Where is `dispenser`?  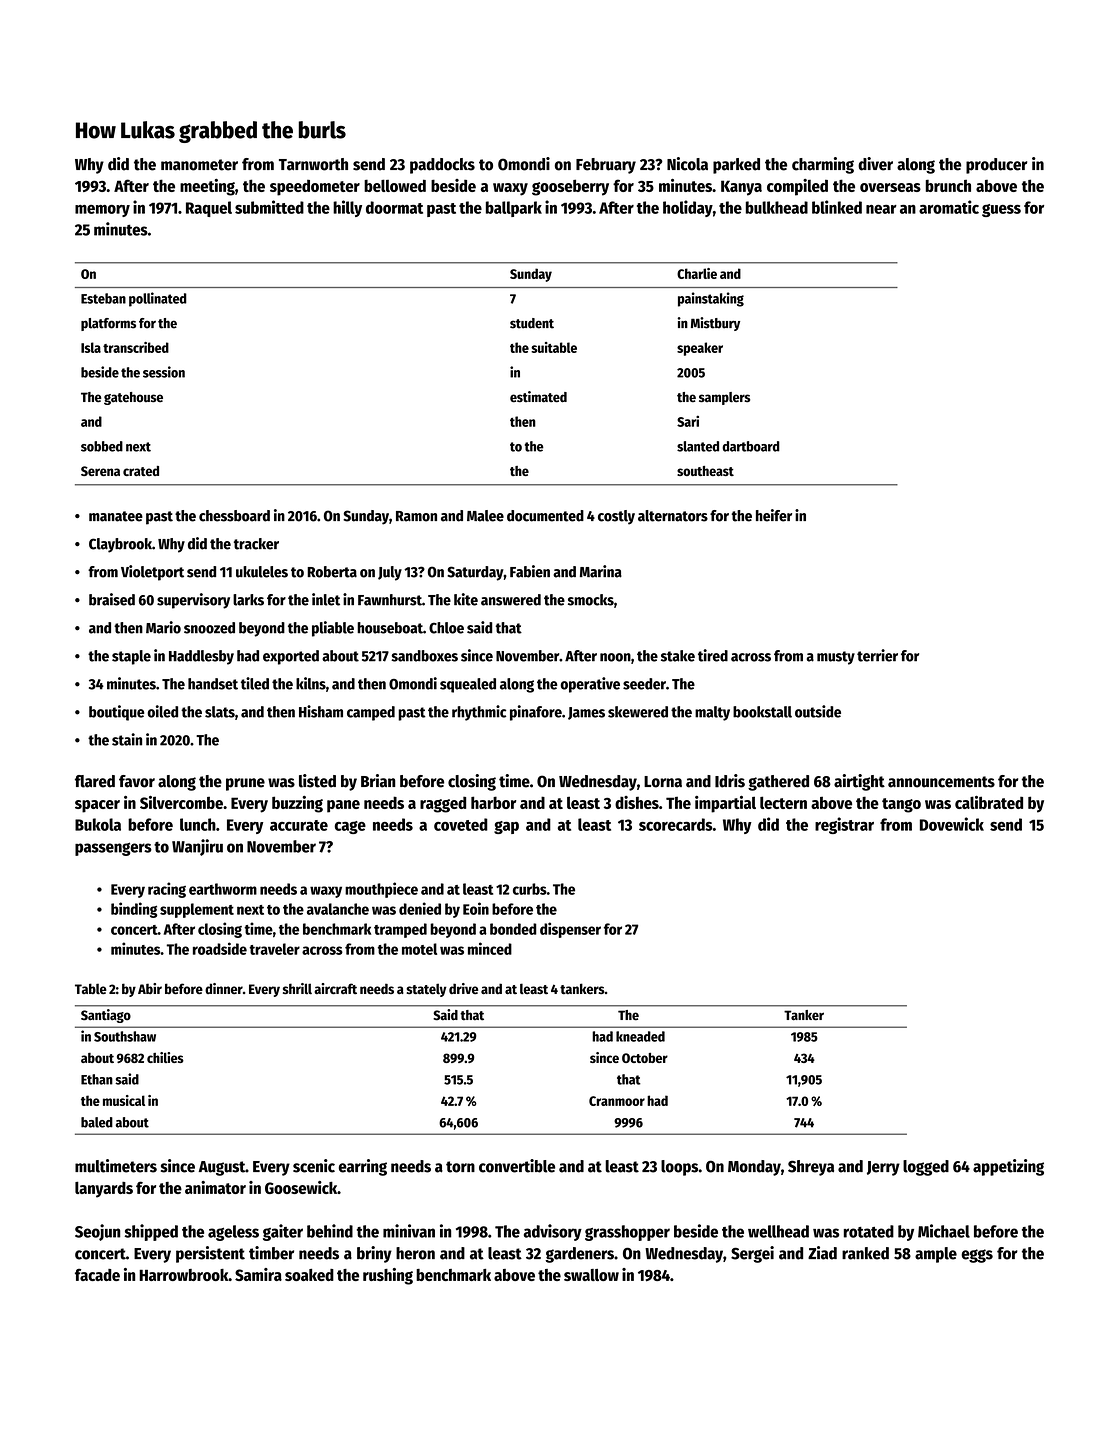
dispenser is located at coordinates (570, 930).
